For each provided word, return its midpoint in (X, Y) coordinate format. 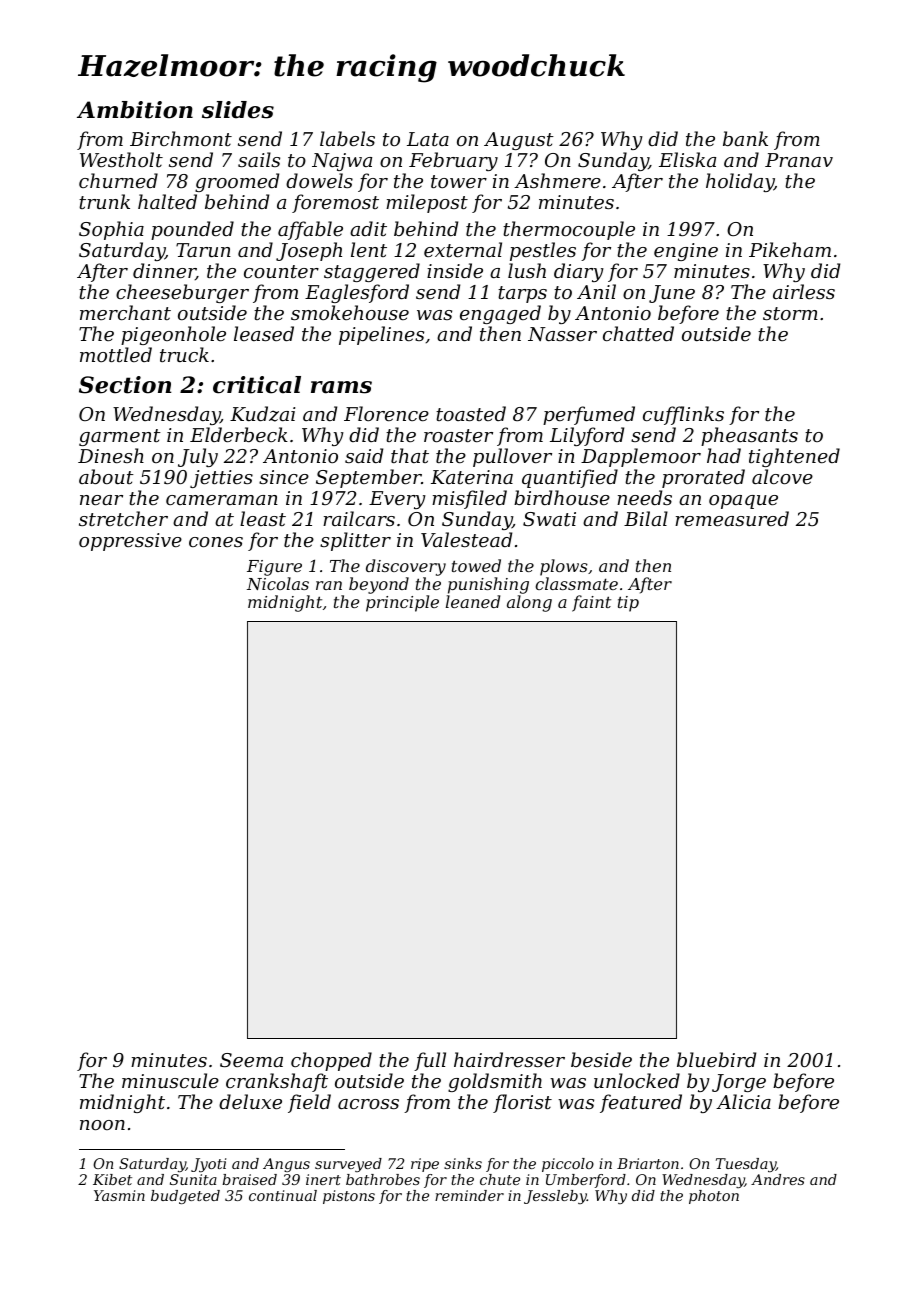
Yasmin (119, 1195)
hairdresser (509, 1059)
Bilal (646, 518)
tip (628, 604)
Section (125, 385)
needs (644, 497)
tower (459, 181)
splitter (355, 541)
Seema (251, 1060)
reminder (469, 1195)
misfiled (469, 499)
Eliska (687, 159)
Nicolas (278, 583)
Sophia (111, 230)
